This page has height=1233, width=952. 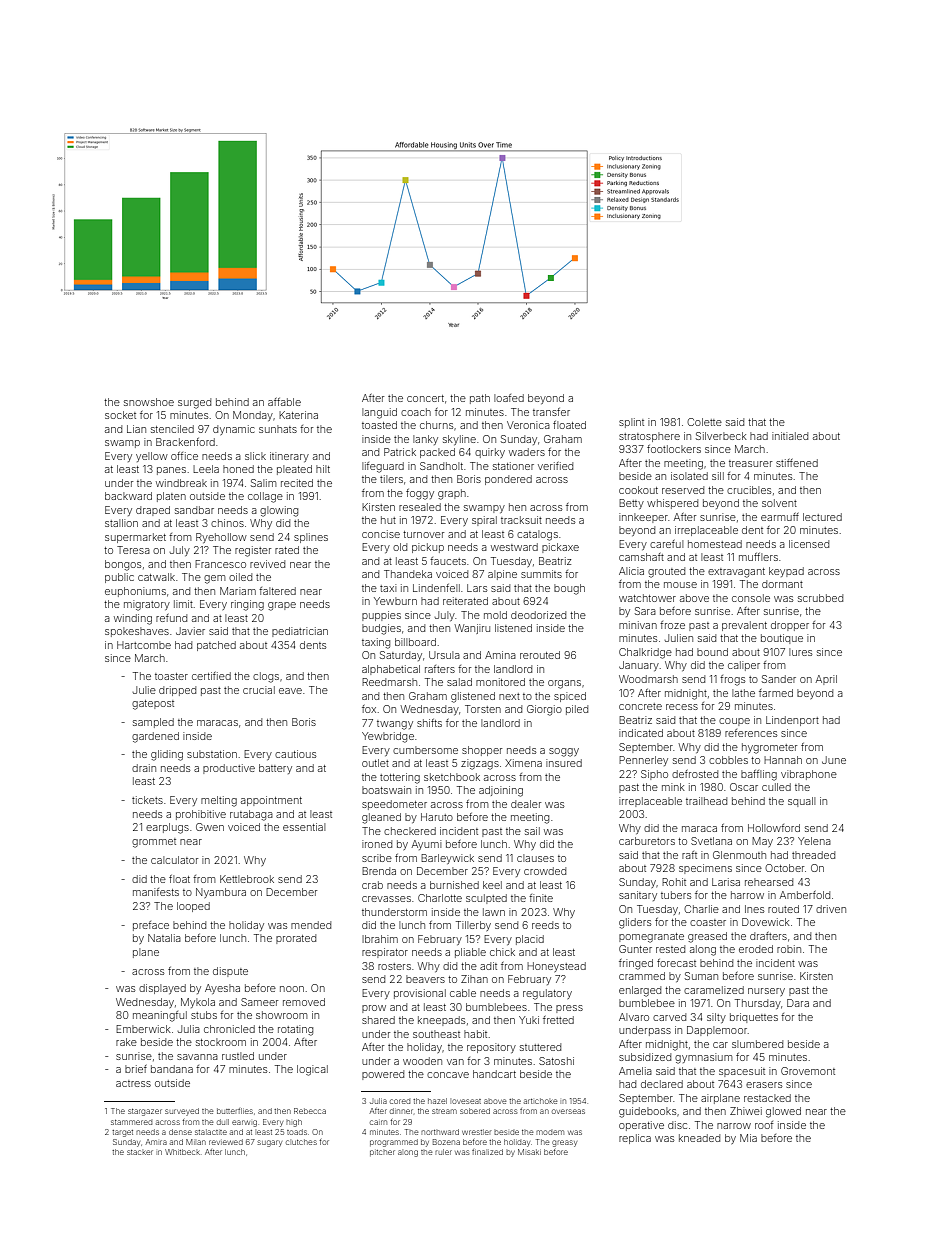 What do you see at coordinates (705, 869) in the page?
I see `specimens` at bounding box center [705, 869].
